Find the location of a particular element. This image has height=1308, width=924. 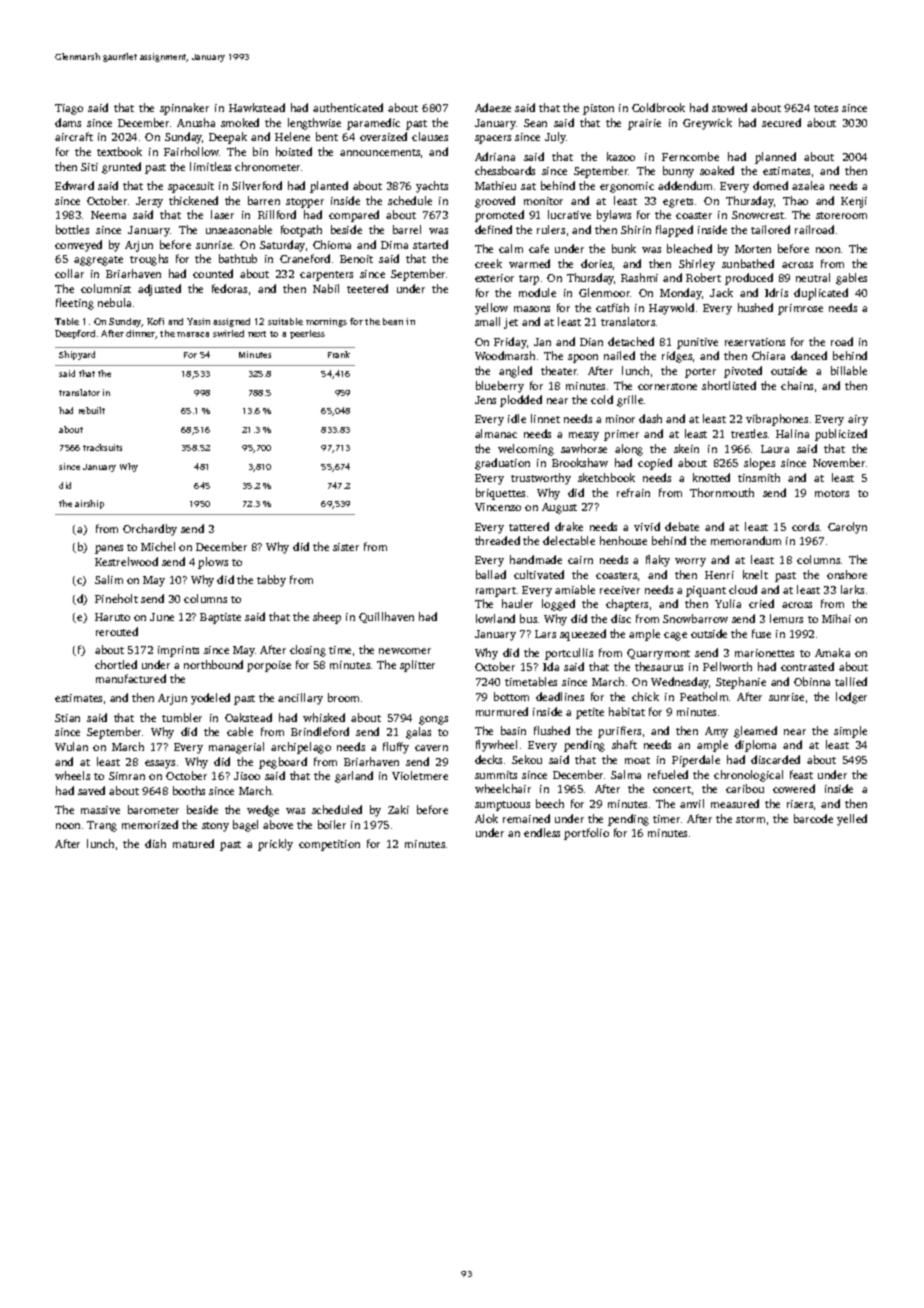

ballad is located at coordinates (491, 574).
